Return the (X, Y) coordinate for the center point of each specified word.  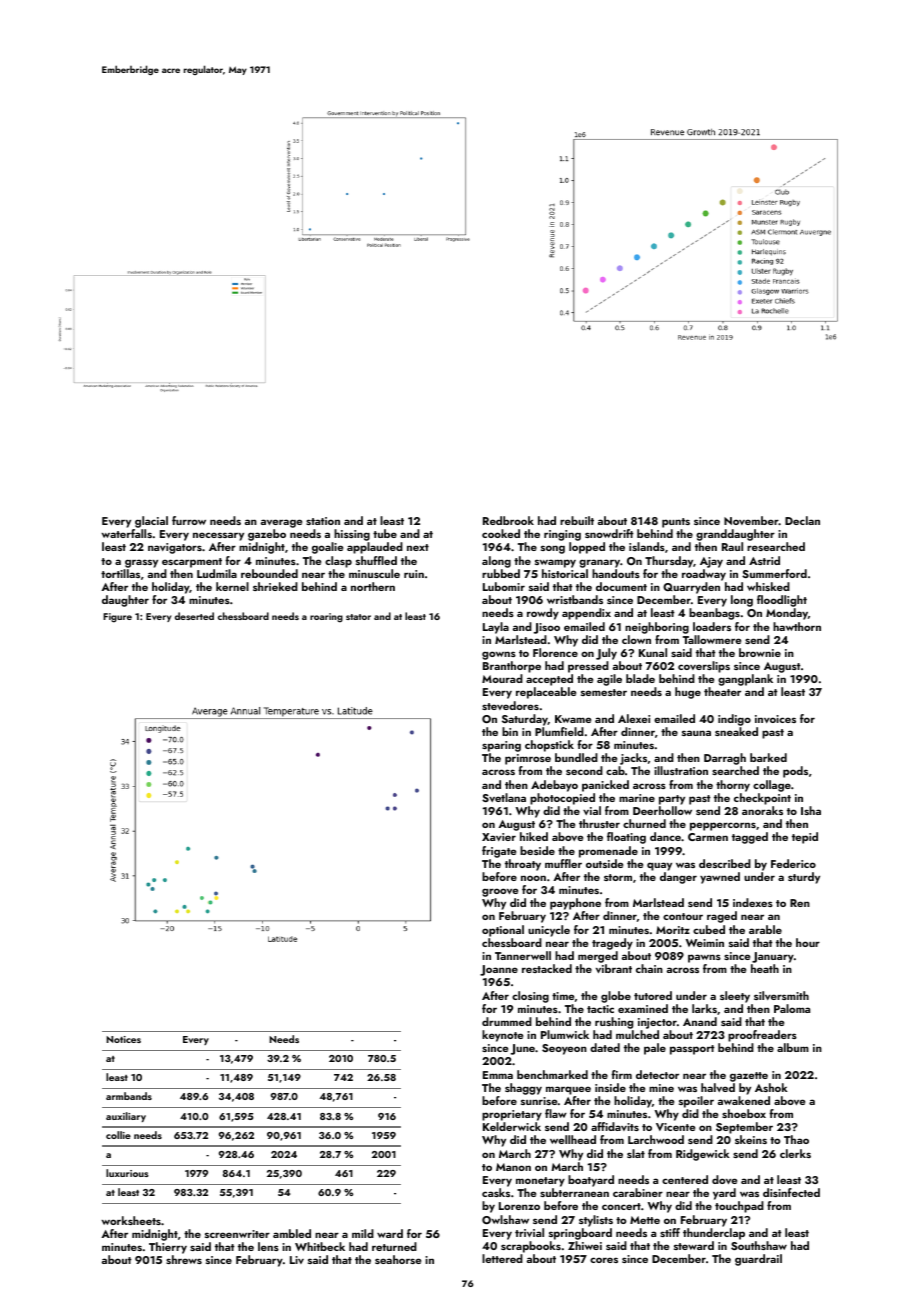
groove (500, 892)
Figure (117, 618)
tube (385, 533)
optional (503, 931)
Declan (802, 520)
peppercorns (723, 826)
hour (808, 942)
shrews (184, 1259)
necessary (218, 536)
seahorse (398, 1259)
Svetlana (504, 797)
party (672, 800)
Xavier (499, 837)
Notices (123, 1039)
